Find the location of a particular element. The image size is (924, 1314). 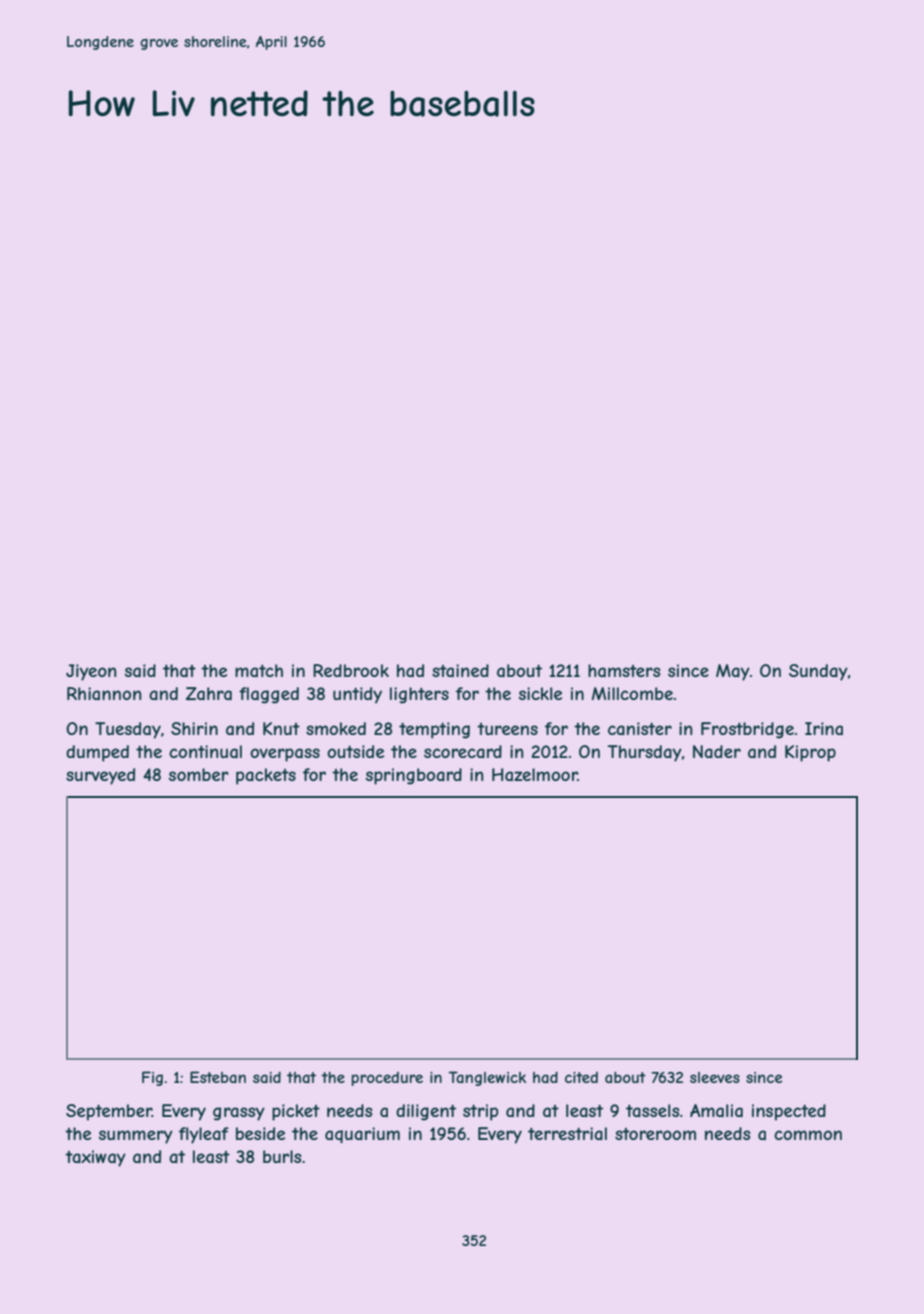

Fig is located at coordinates (152, 1078).
